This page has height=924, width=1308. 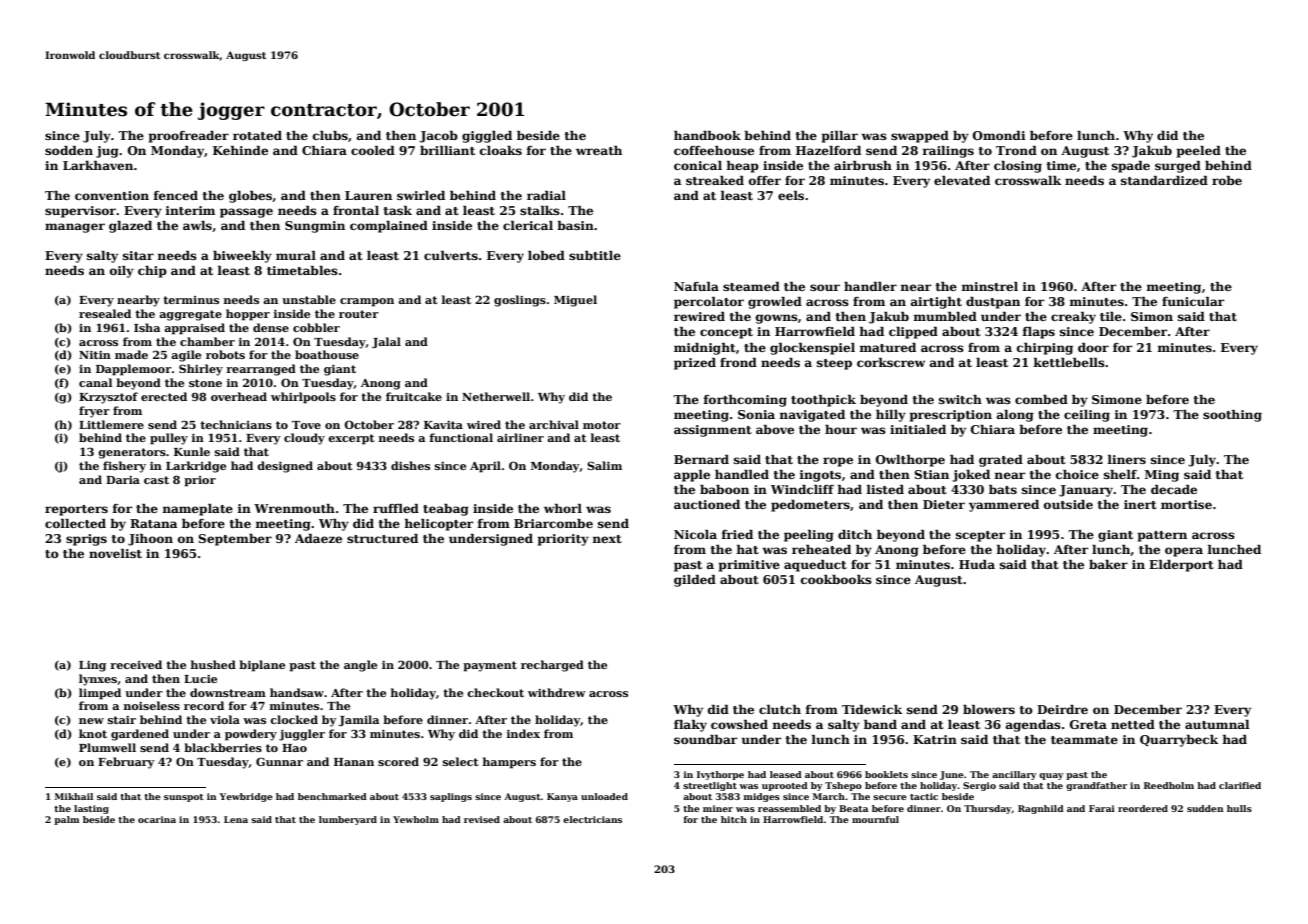 What do you see at coordinates (123, 480) in the page?
I see `Daria` at bounding box center [123, 480].
